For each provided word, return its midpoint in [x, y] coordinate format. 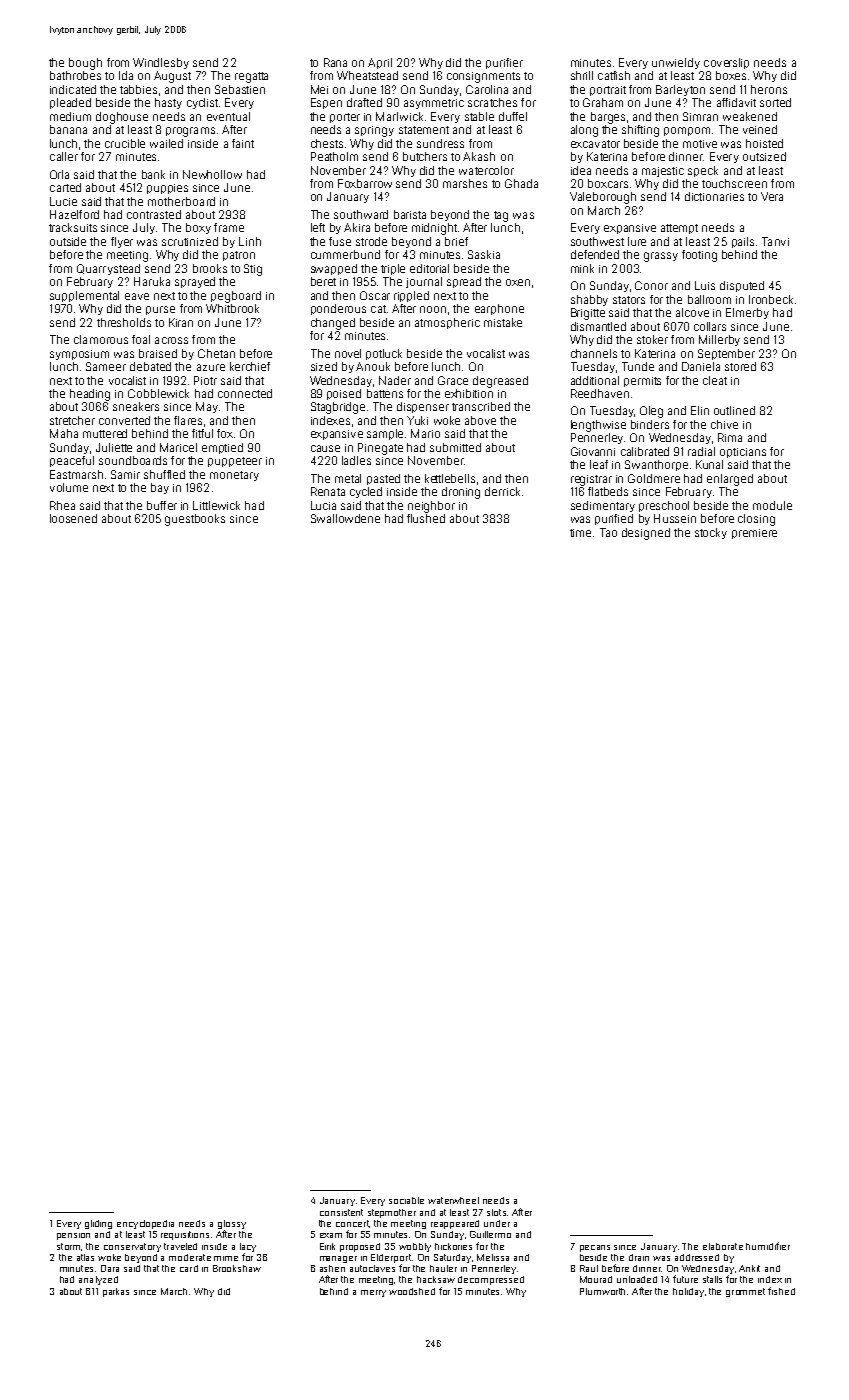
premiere [754, 534]
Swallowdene [345, 518]
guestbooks [195, 520]
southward [361, 214]
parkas [116, 1292]
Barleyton [680, 90]
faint [243, 143]
